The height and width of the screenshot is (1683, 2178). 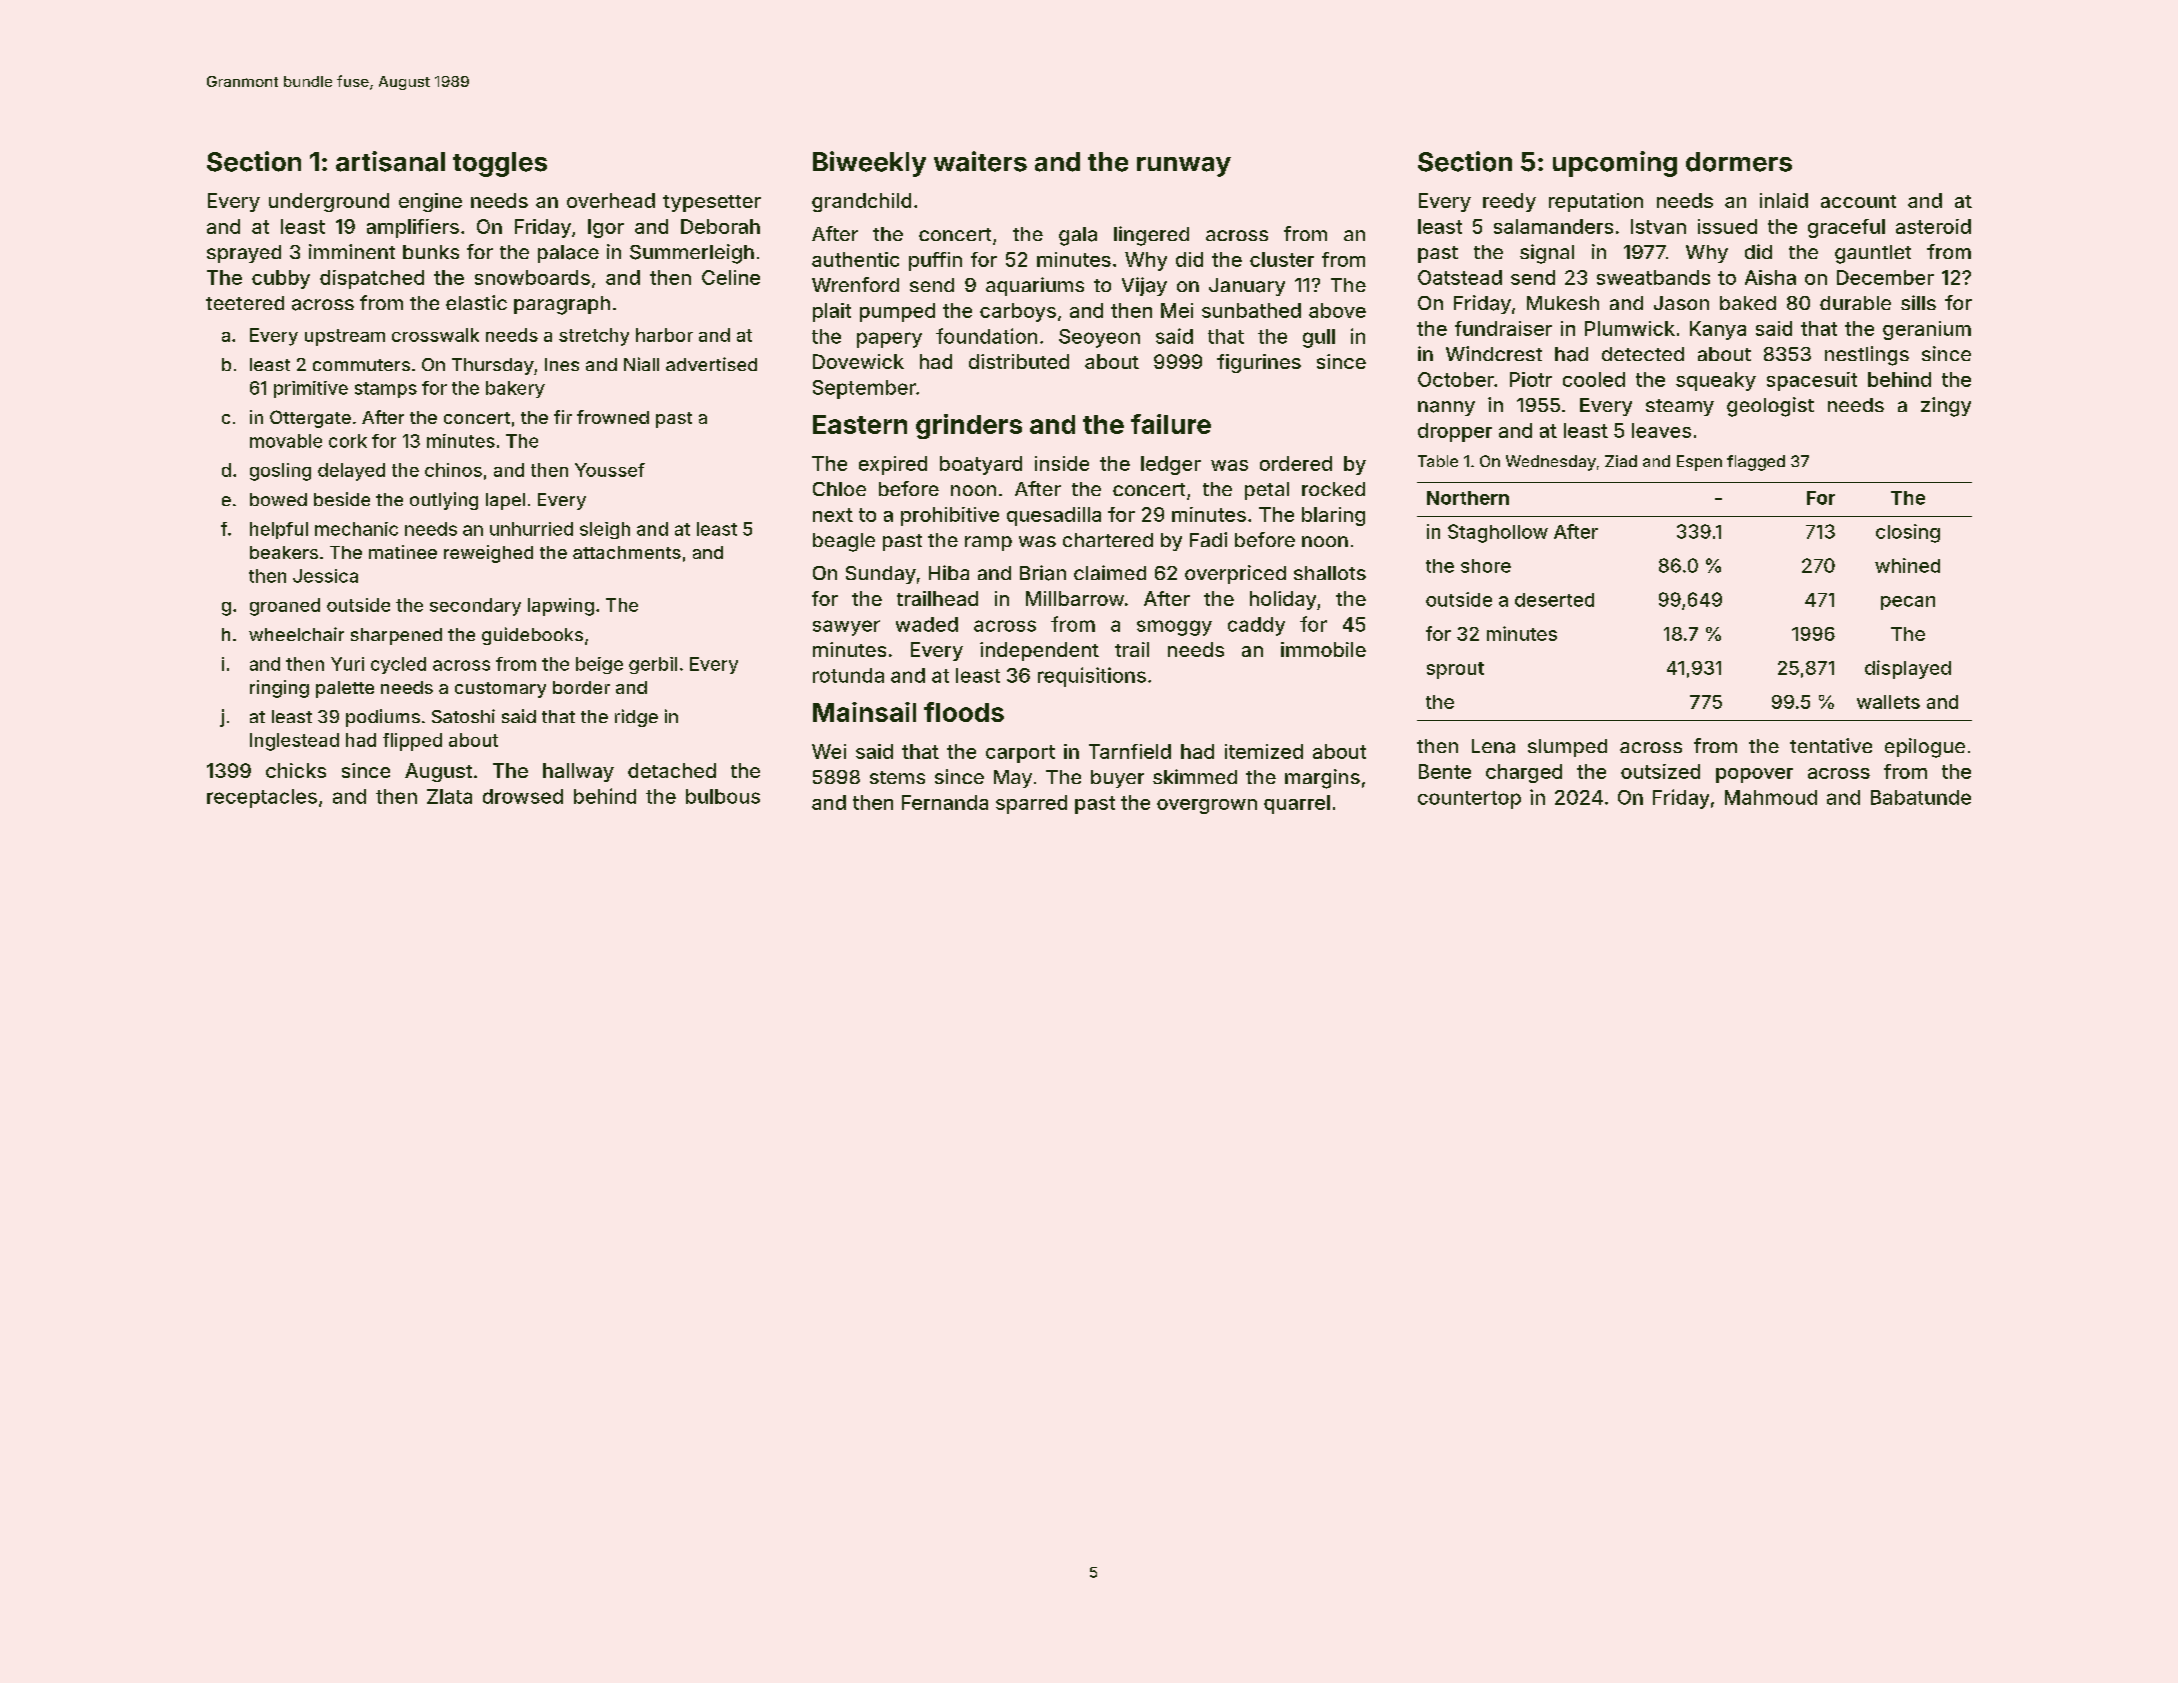 What do you see at coordinates (1908, 669) in the screenshot?
I see `displayed` at bounding box center [1908, 669].
